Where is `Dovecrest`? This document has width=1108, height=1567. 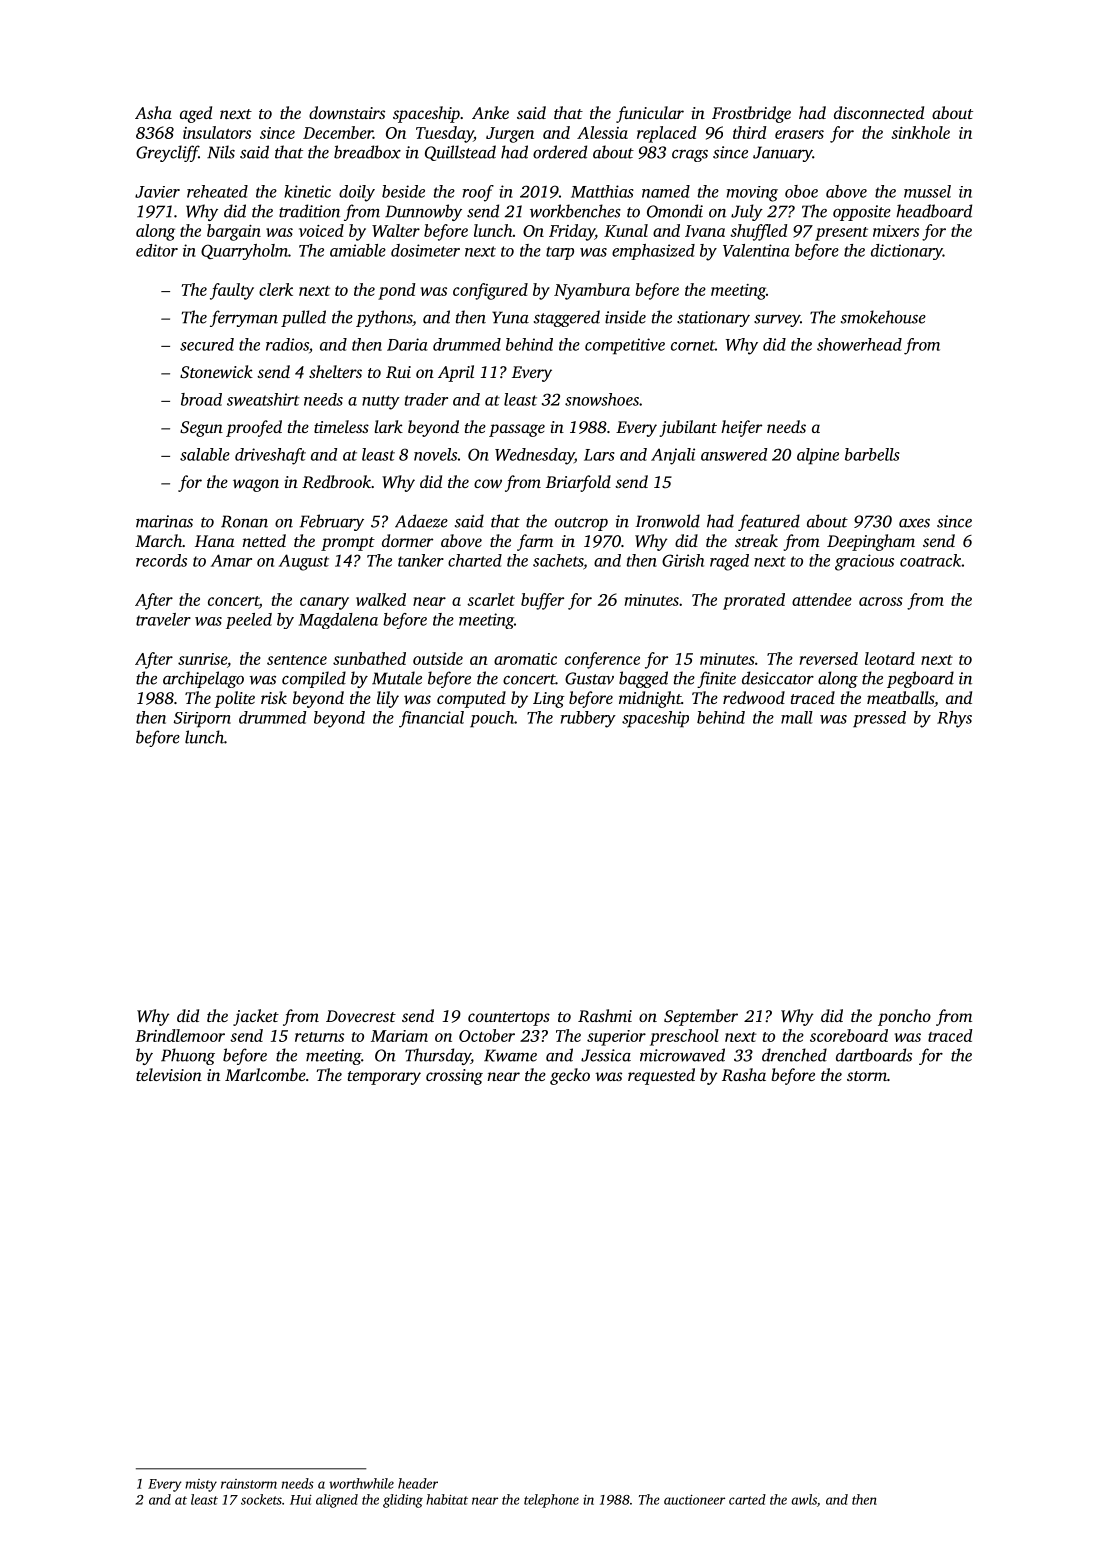
Dovecrest is located at coordinates (361, 1016).
